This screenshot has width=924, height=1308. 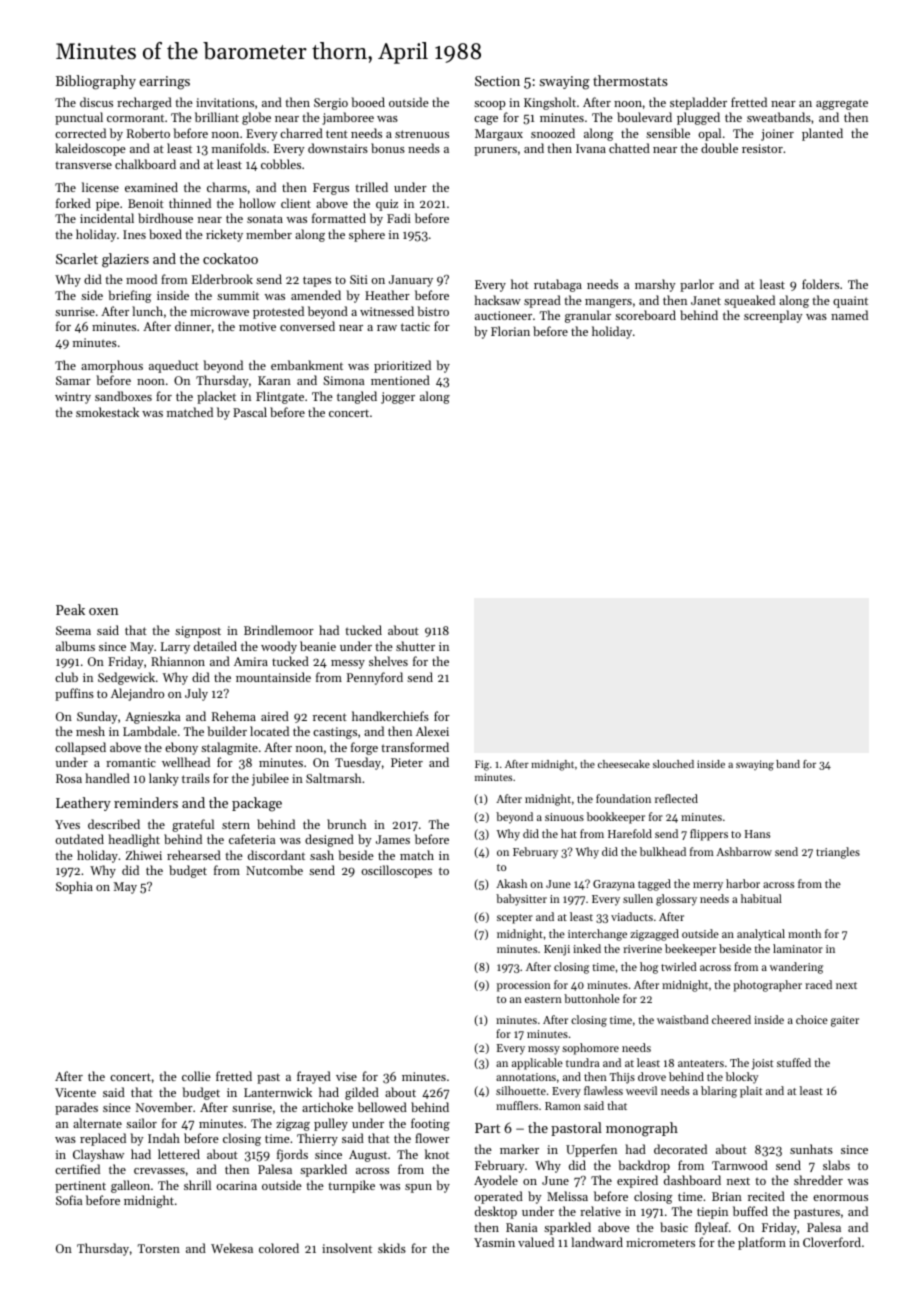 What do you see at coordinates (645, 315) in the screenshot?
I see `scoreboard` at bounding box center [645, 315].
